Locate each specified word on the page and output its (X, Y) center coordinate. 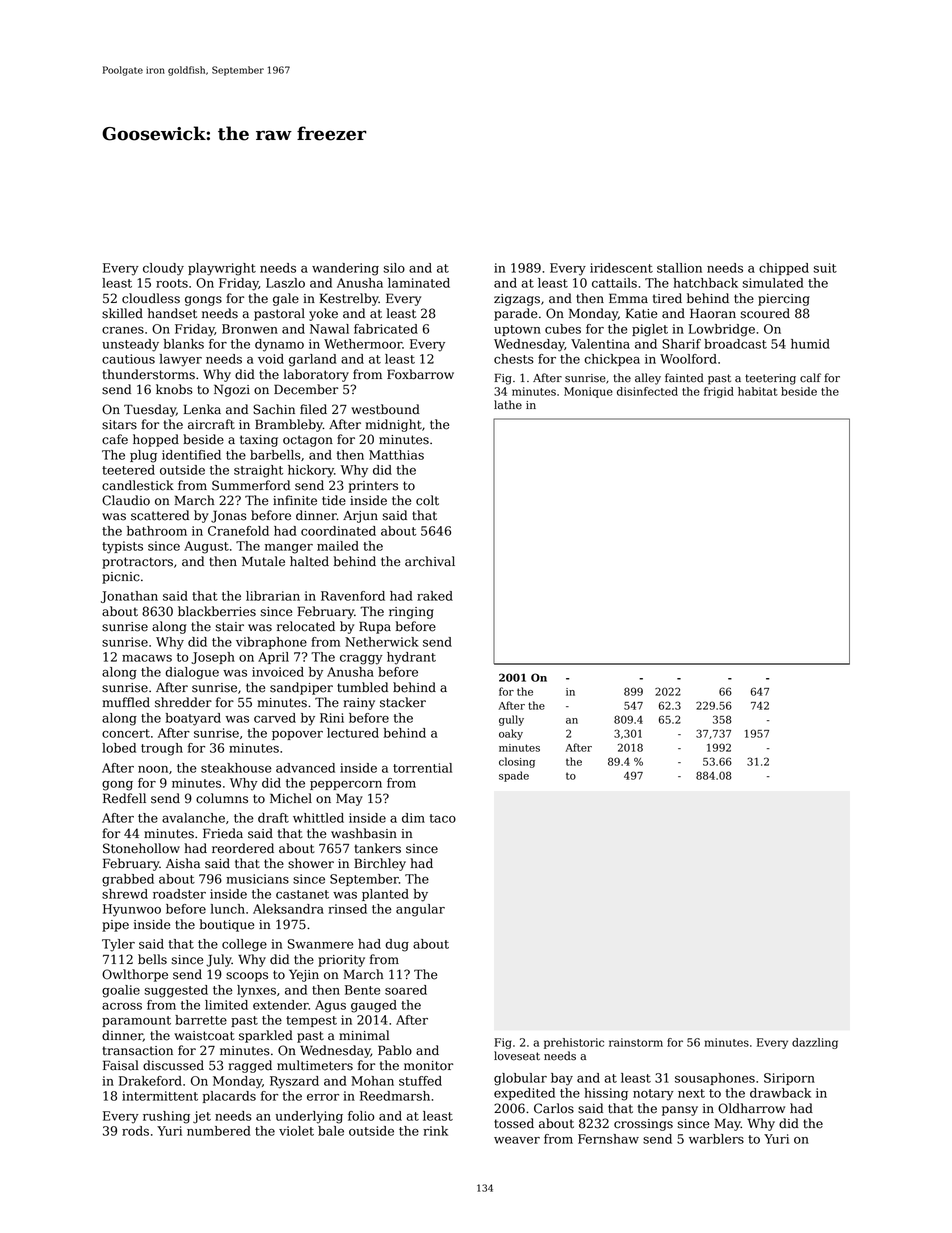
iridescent (621, 268)
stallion (679, 268)
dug (397, 945)
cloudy (163, 269)
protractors (137, 563)
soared (406, 990)
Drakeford (150, 1081)
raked (435, 596)
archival (430, 561)
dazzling (815, 1043)
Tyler (118, 945)
